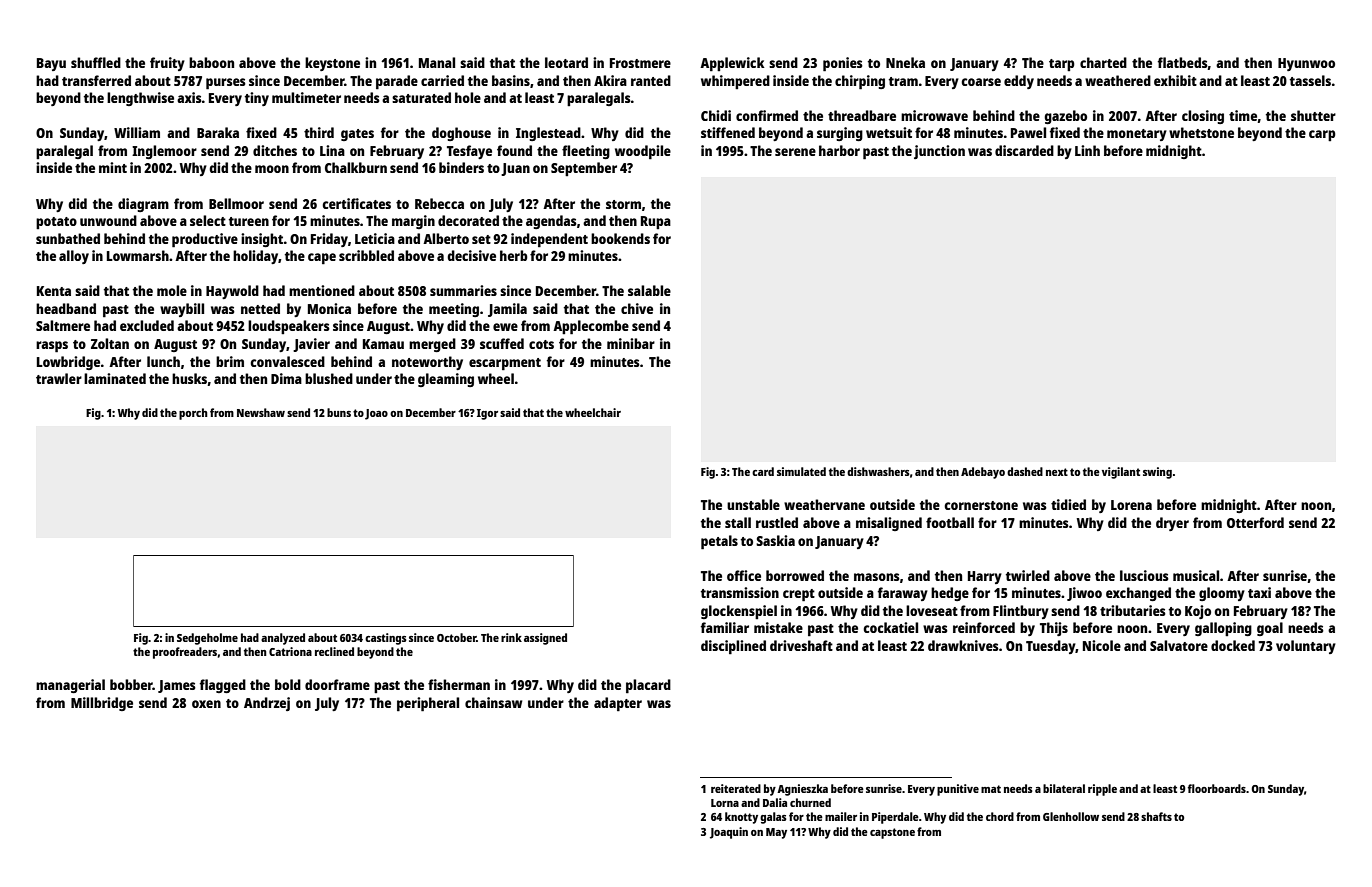 This document has width=1372, height=887. I want to click on musical, so click(1196, 575).
